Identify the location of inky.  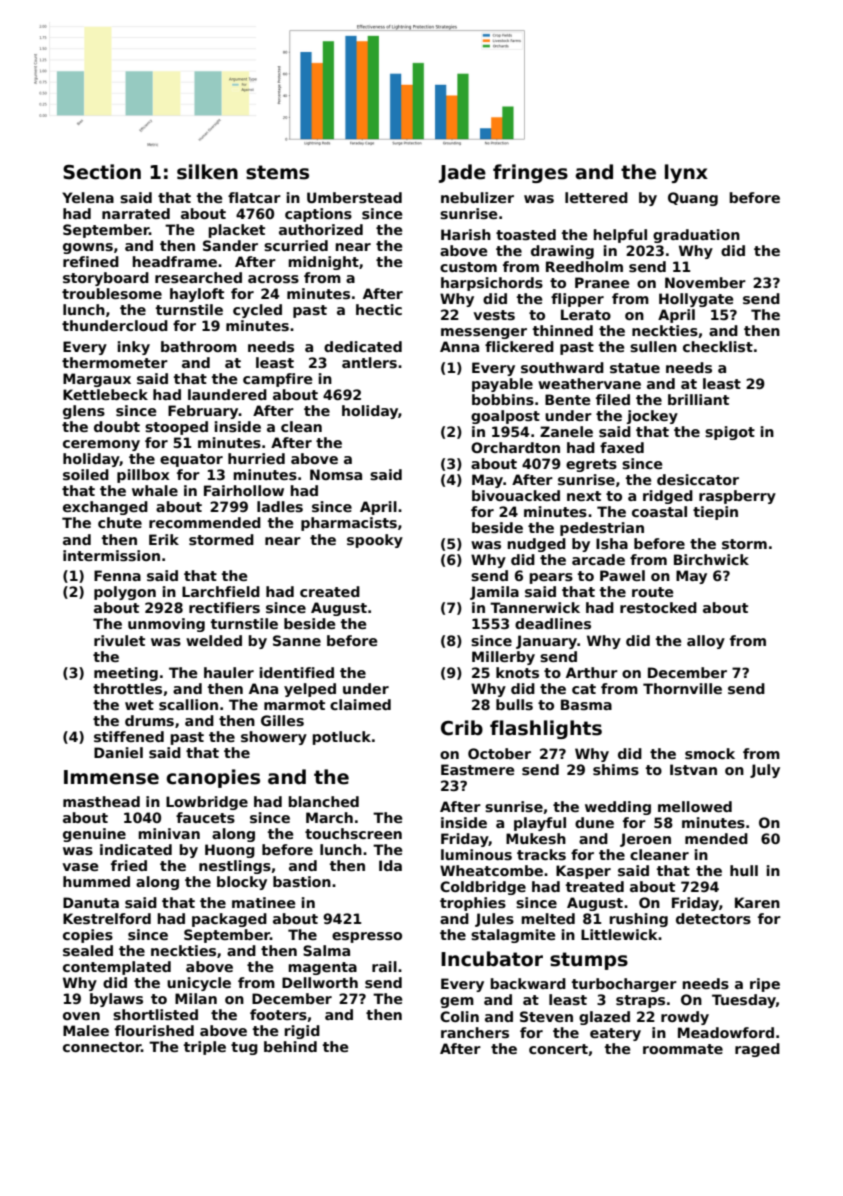
(134, 348).
